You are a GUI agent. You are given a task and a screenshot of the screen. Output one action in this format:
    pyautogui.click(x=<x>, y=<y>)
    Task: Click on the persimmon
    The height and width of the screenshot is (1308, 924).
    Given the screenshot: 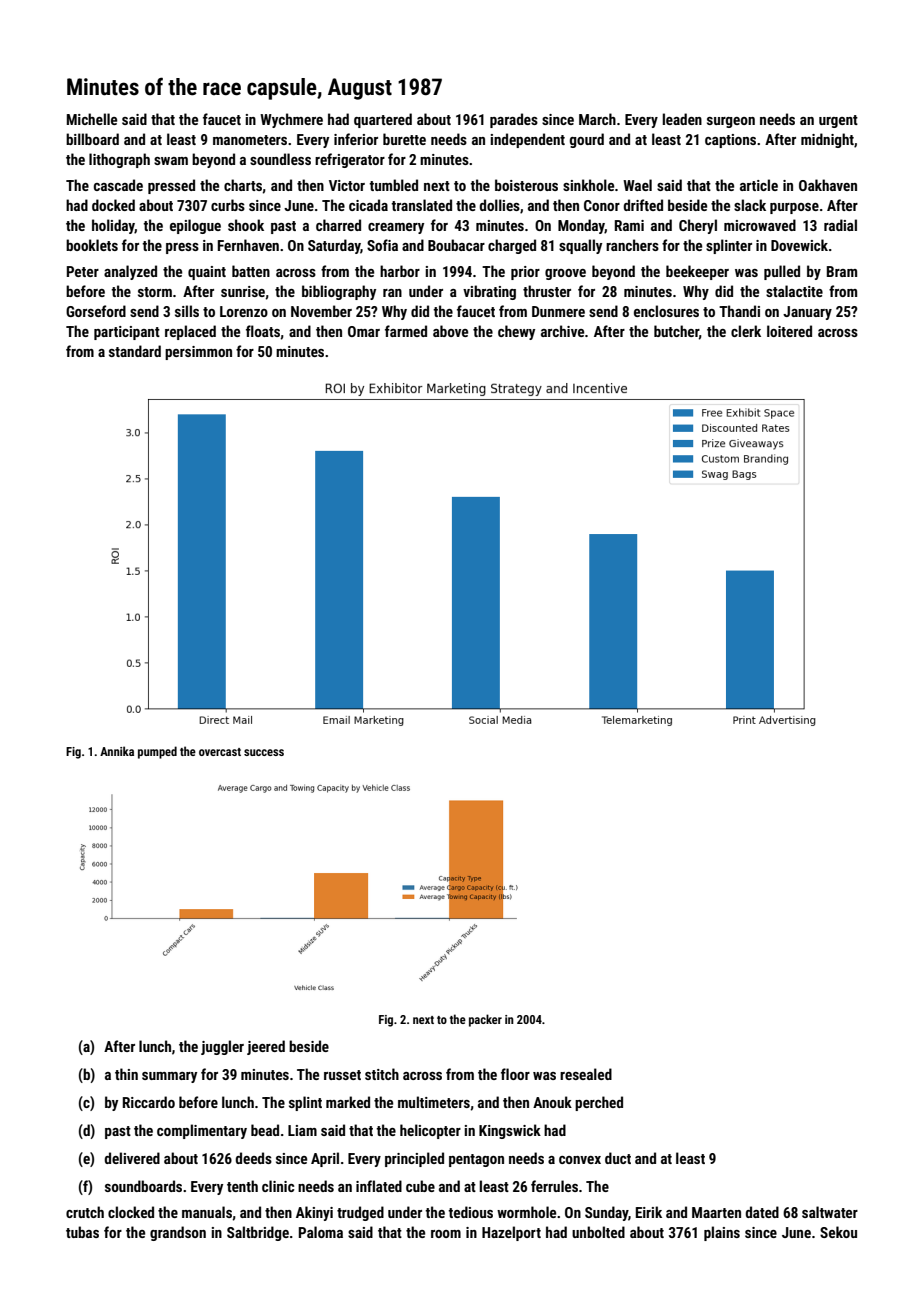 What is the action you would take?
    pyautogui.click(x=198, y=353)
